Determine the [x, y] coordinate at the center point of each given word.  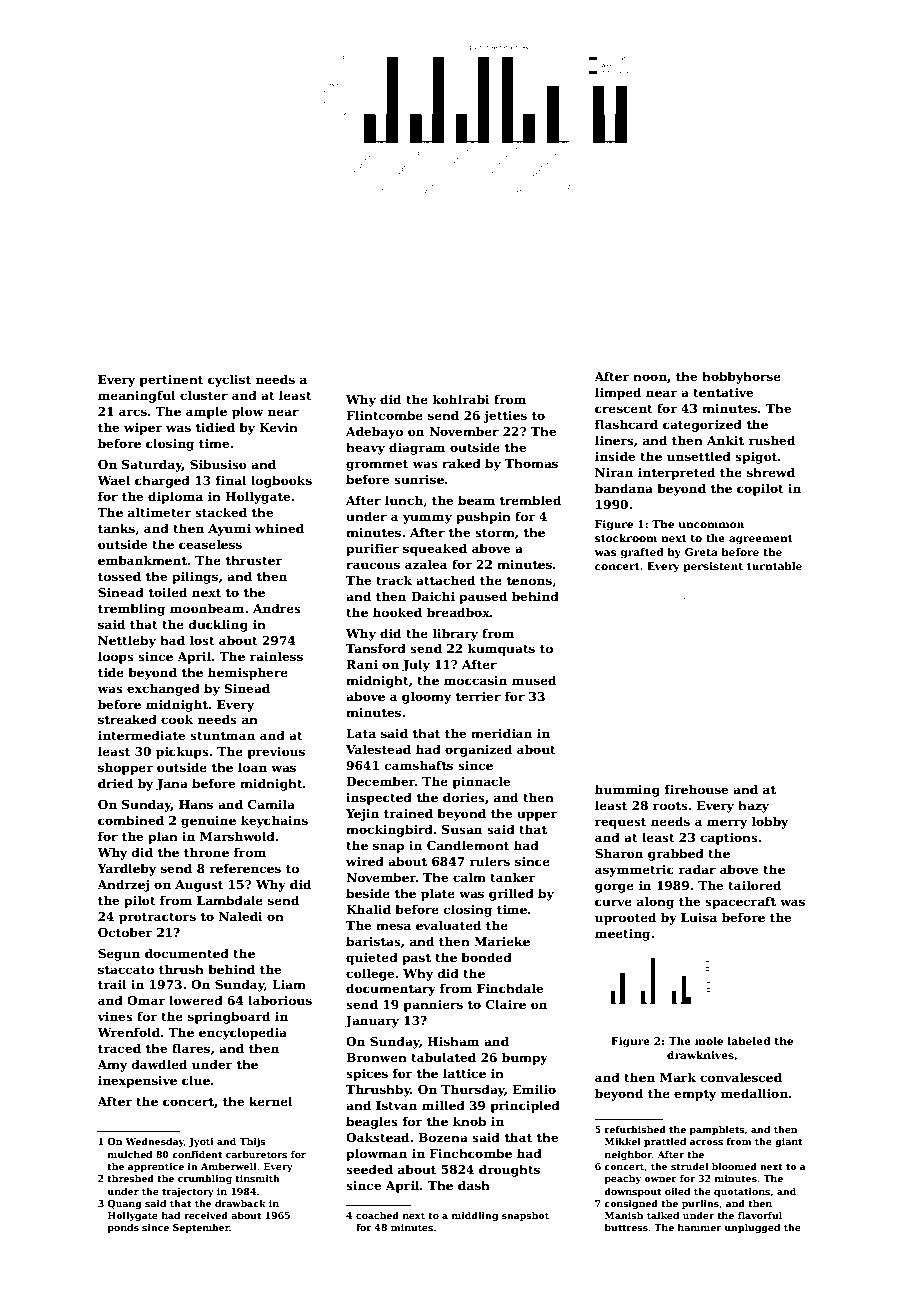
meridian [501, 733]
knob [469, 1121]
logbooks [281, 481]
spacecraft [740, 902]
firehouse [696, 789]
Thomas [531, 463]
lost [202, 640]
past [416, 959]
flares [191, 1048]
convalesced [741, 1077]
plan [163, 837]
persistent [713, 567]
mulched [130, 1154]
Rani [362, 664]
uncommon [711, 525]
